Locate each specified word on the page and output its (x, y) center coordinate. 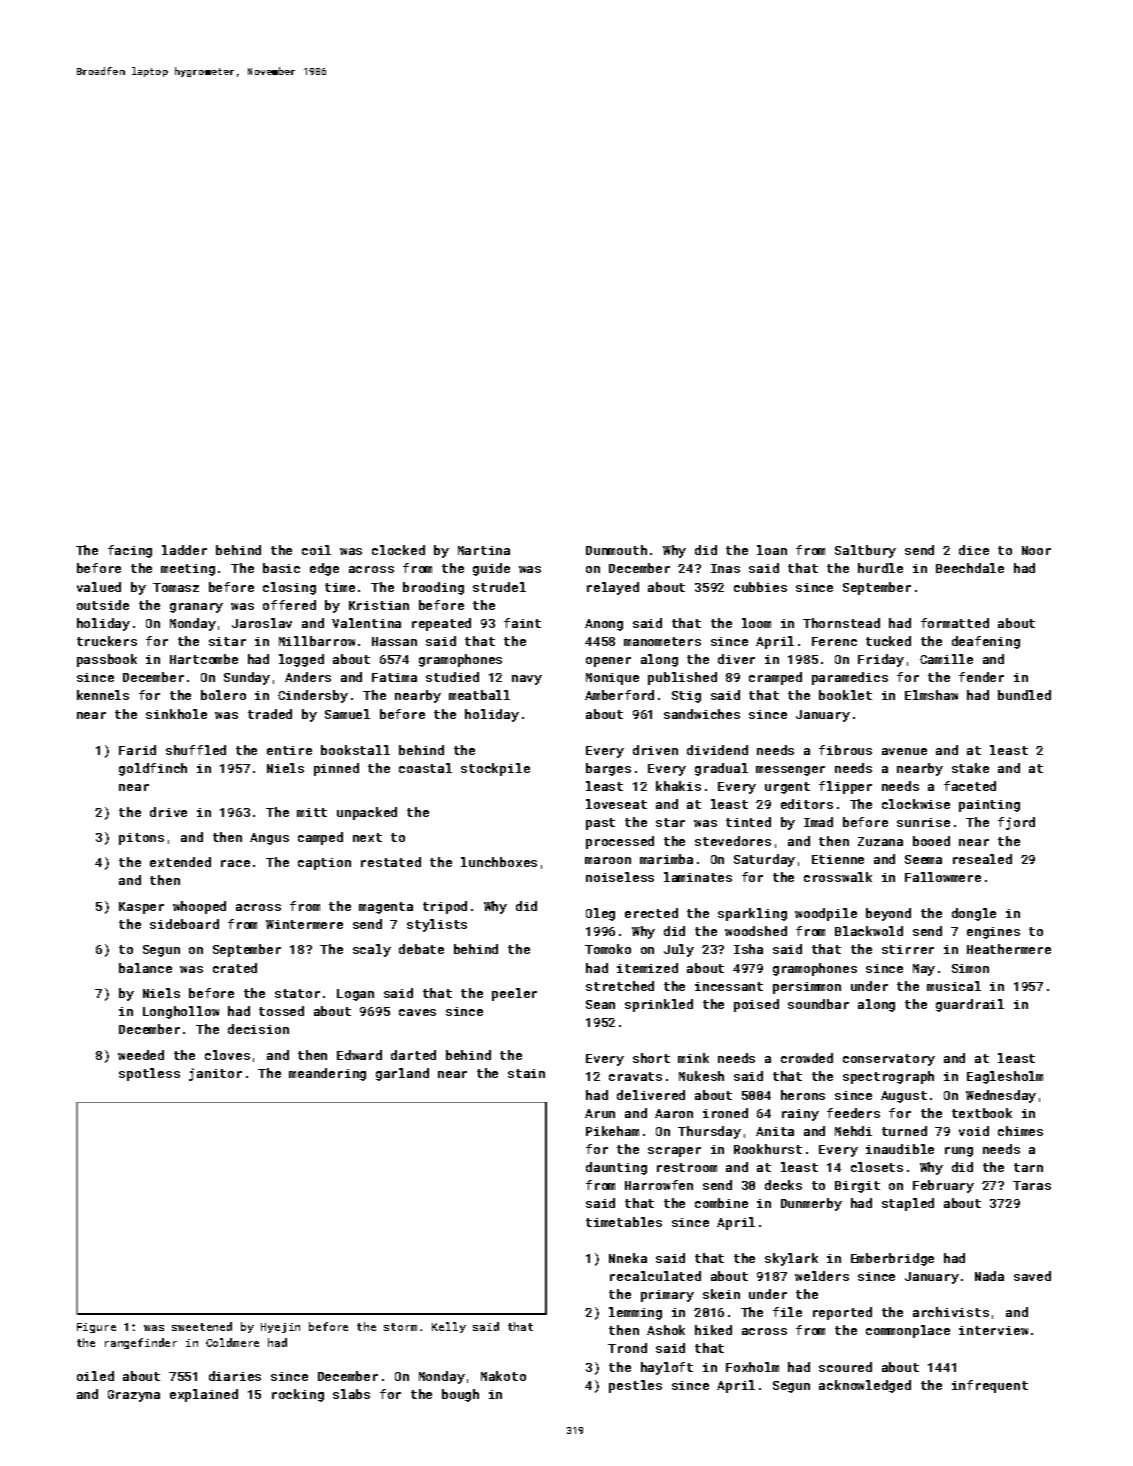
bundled (1024, 695)
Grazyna (134, 1396)
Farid (137, 750)
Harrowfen (659, 1185)
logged (301, 660)
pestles (635, 1386)
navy (527, 680)
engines (993, 933)
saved (1032, 1276)
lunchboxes (499, 862)
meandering (327, 1074)
